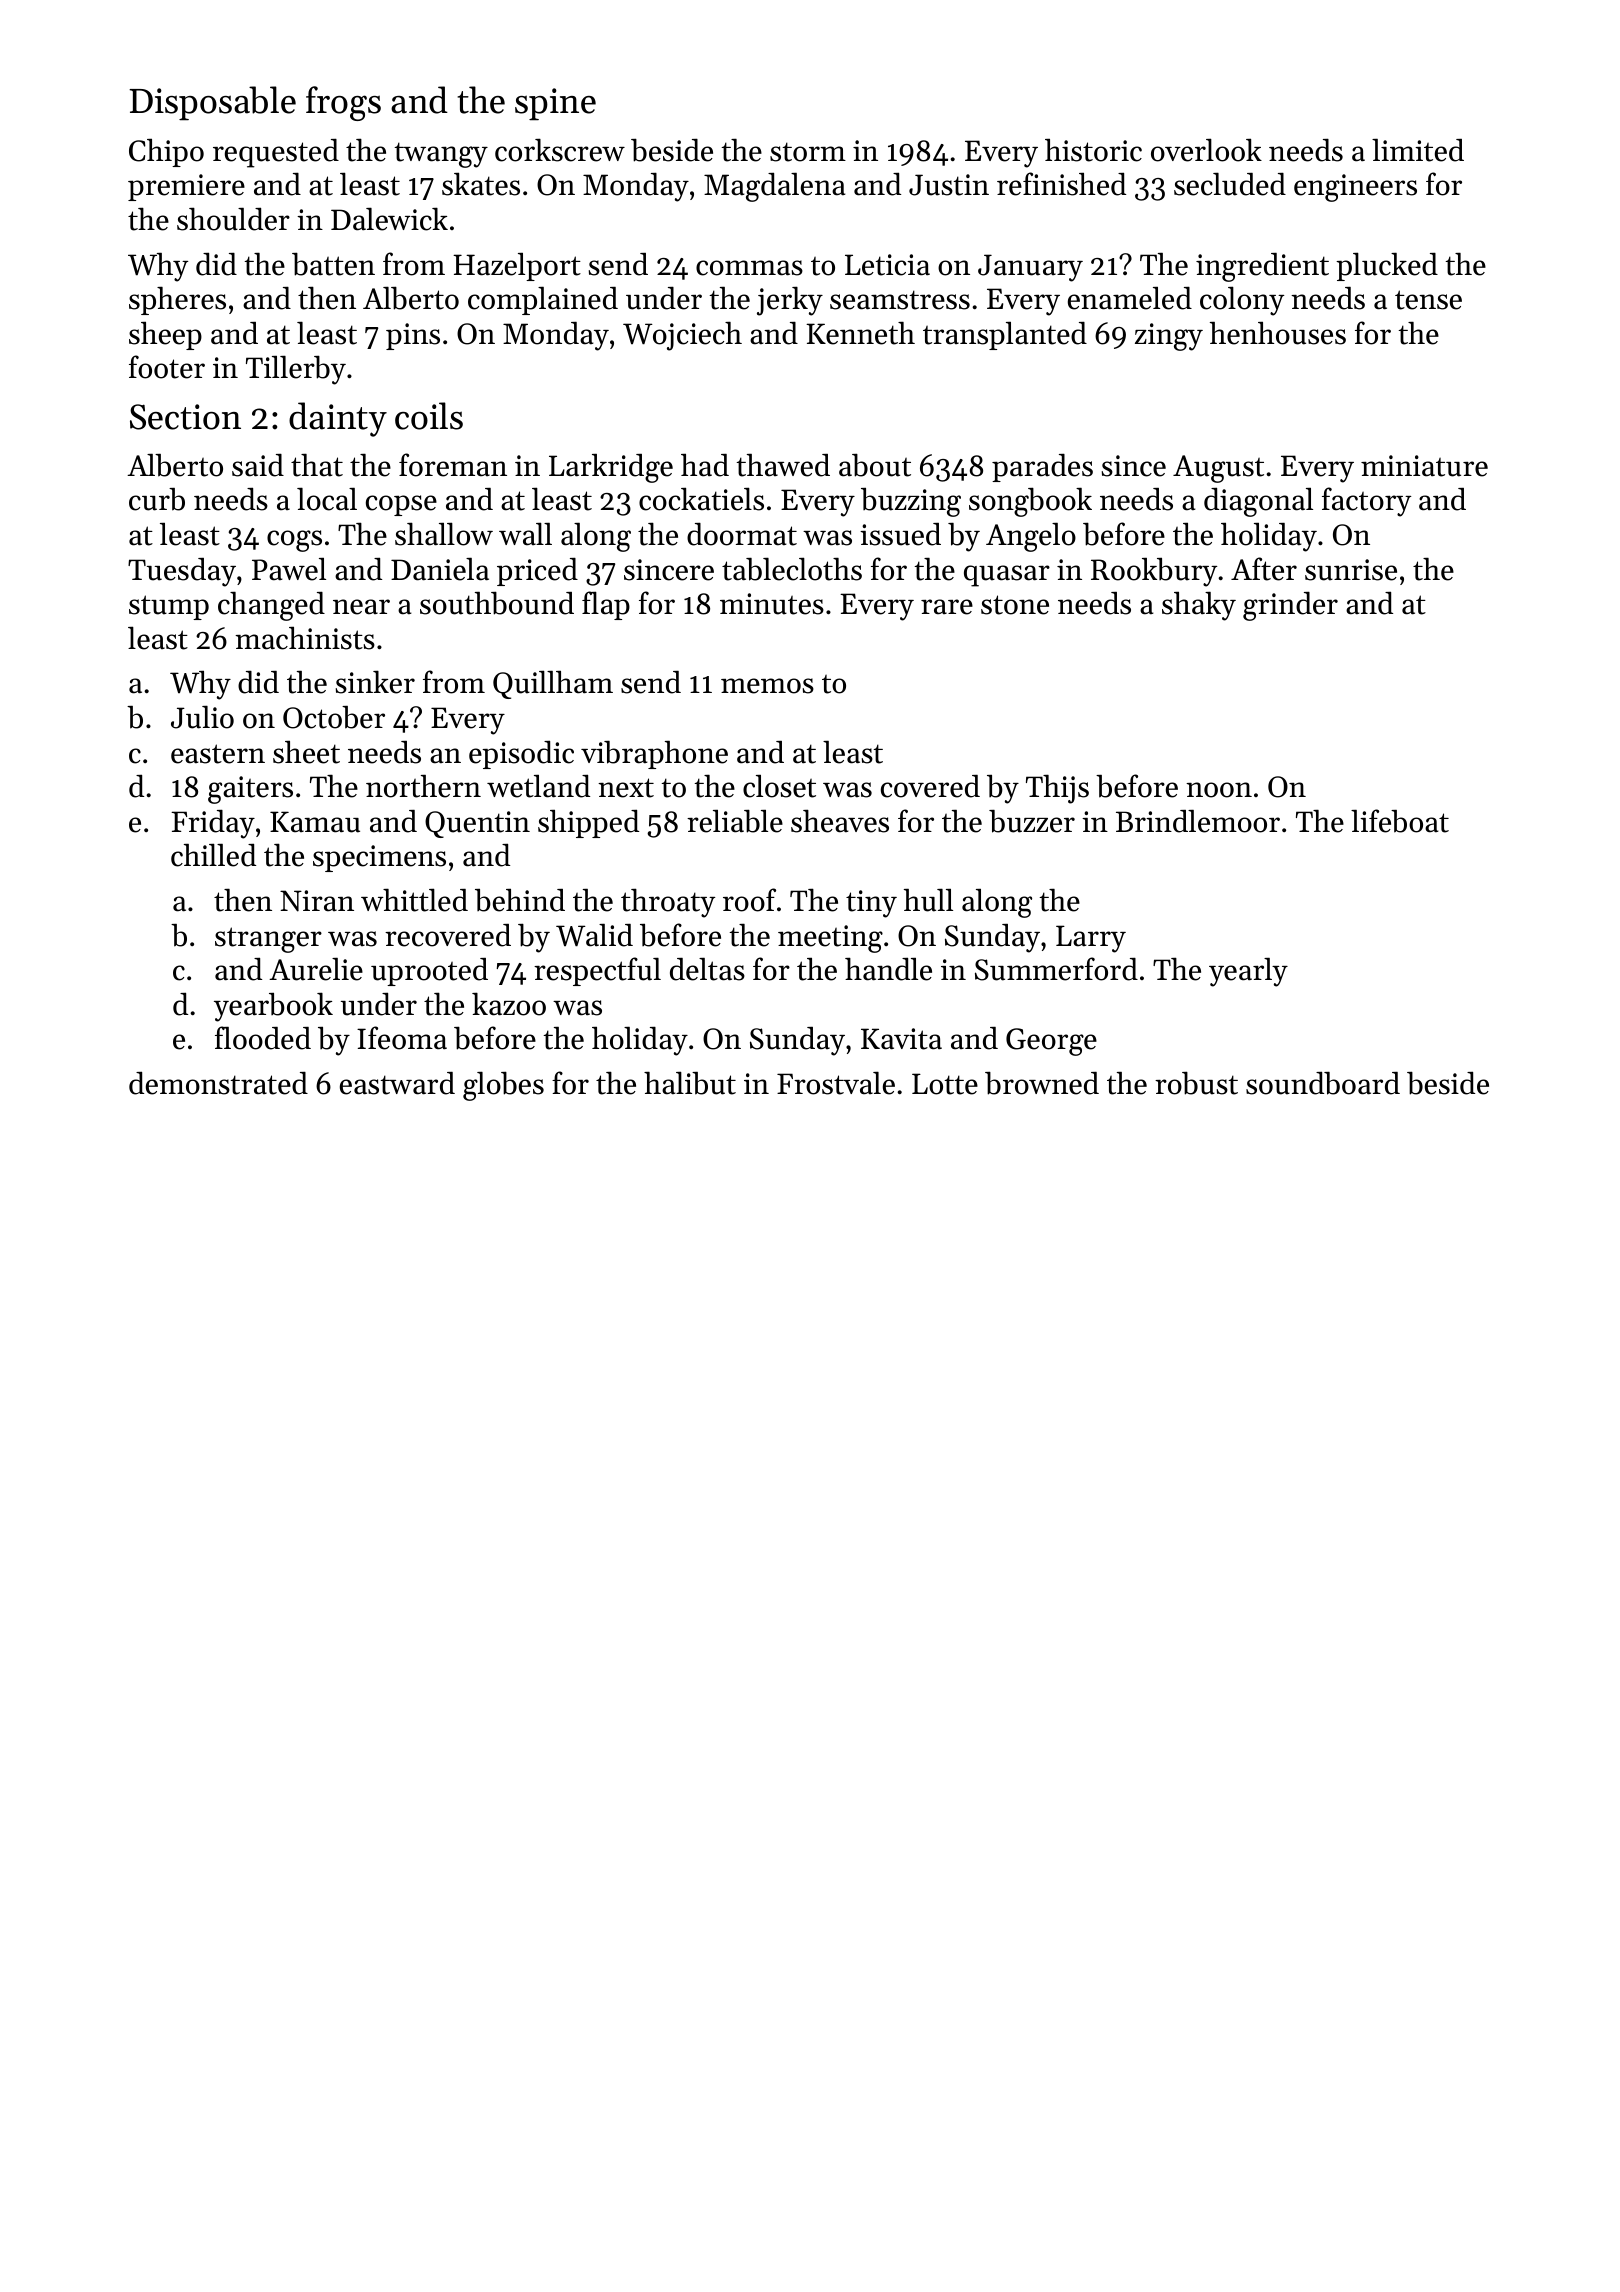 Image resolution: width=1620 pixels, height=2292 pixels. I want to click on Frostvale, so click(836, 1083).
